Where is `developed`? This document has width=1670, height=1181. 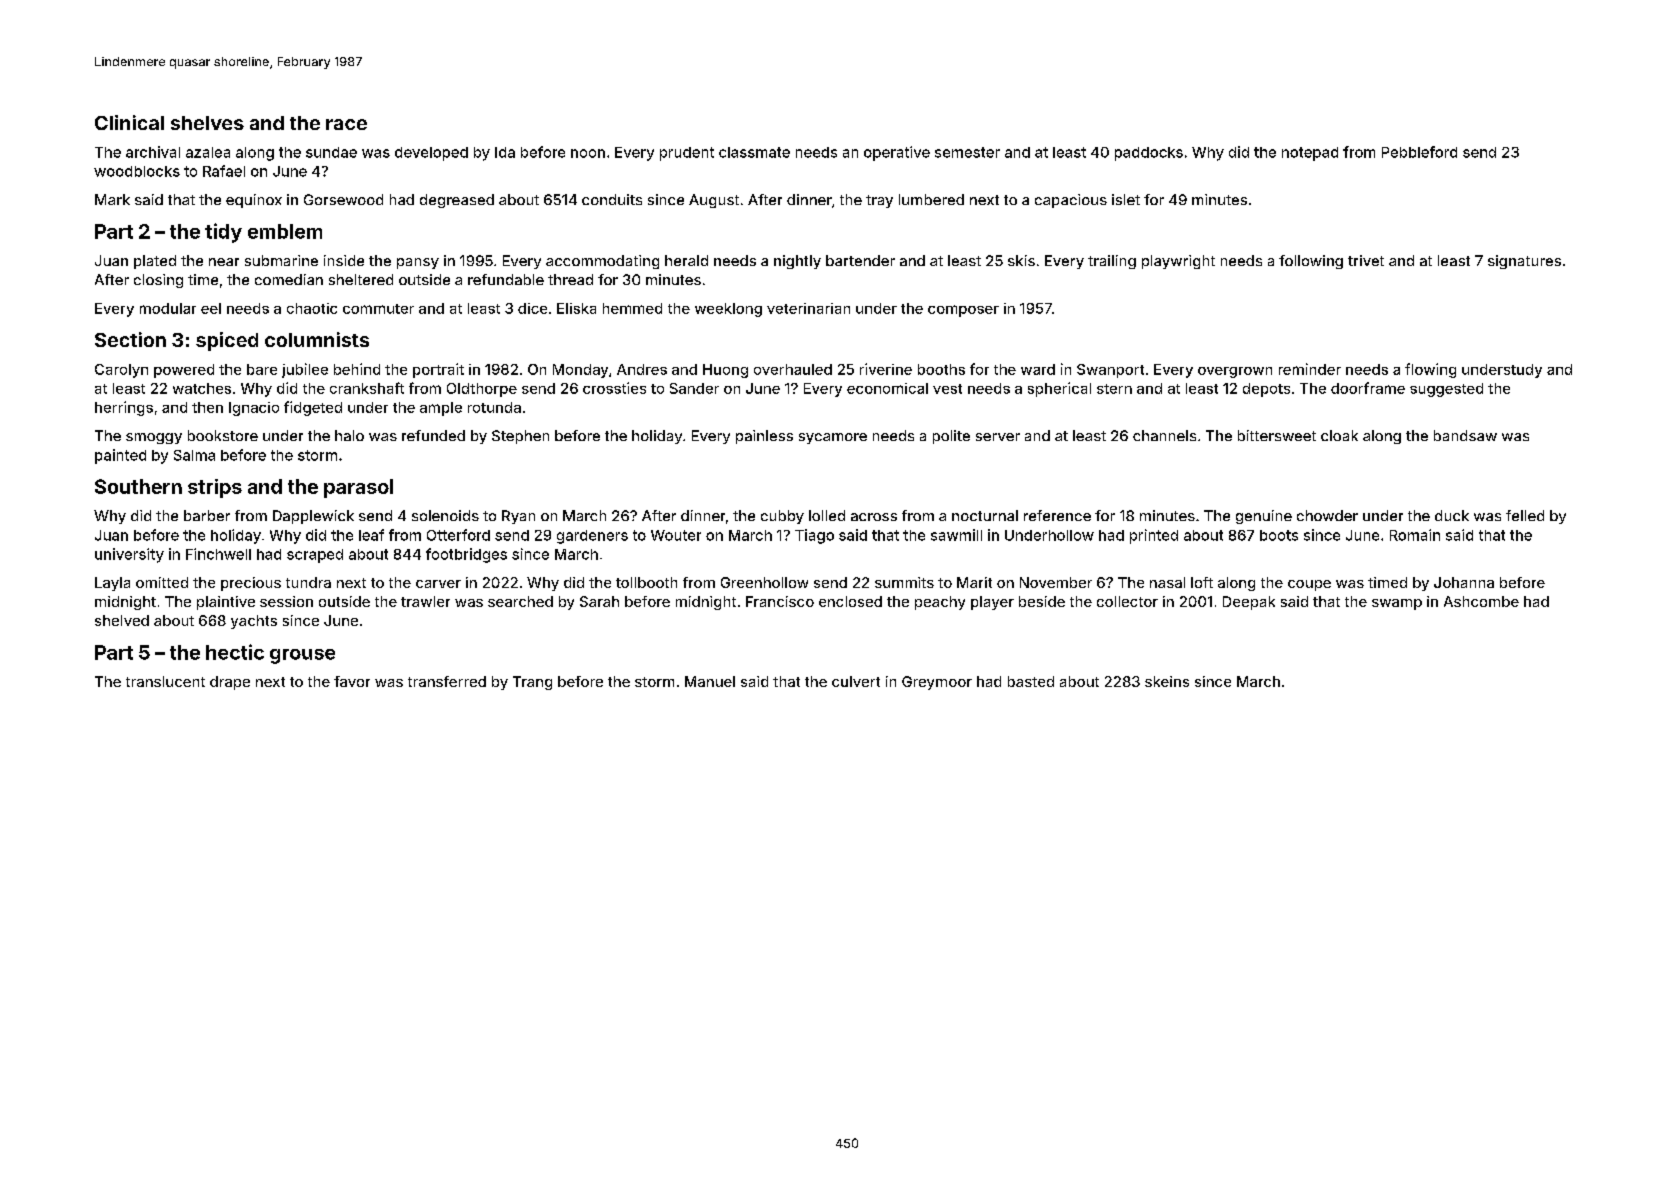 developed is located at coordinates (431, 154).
